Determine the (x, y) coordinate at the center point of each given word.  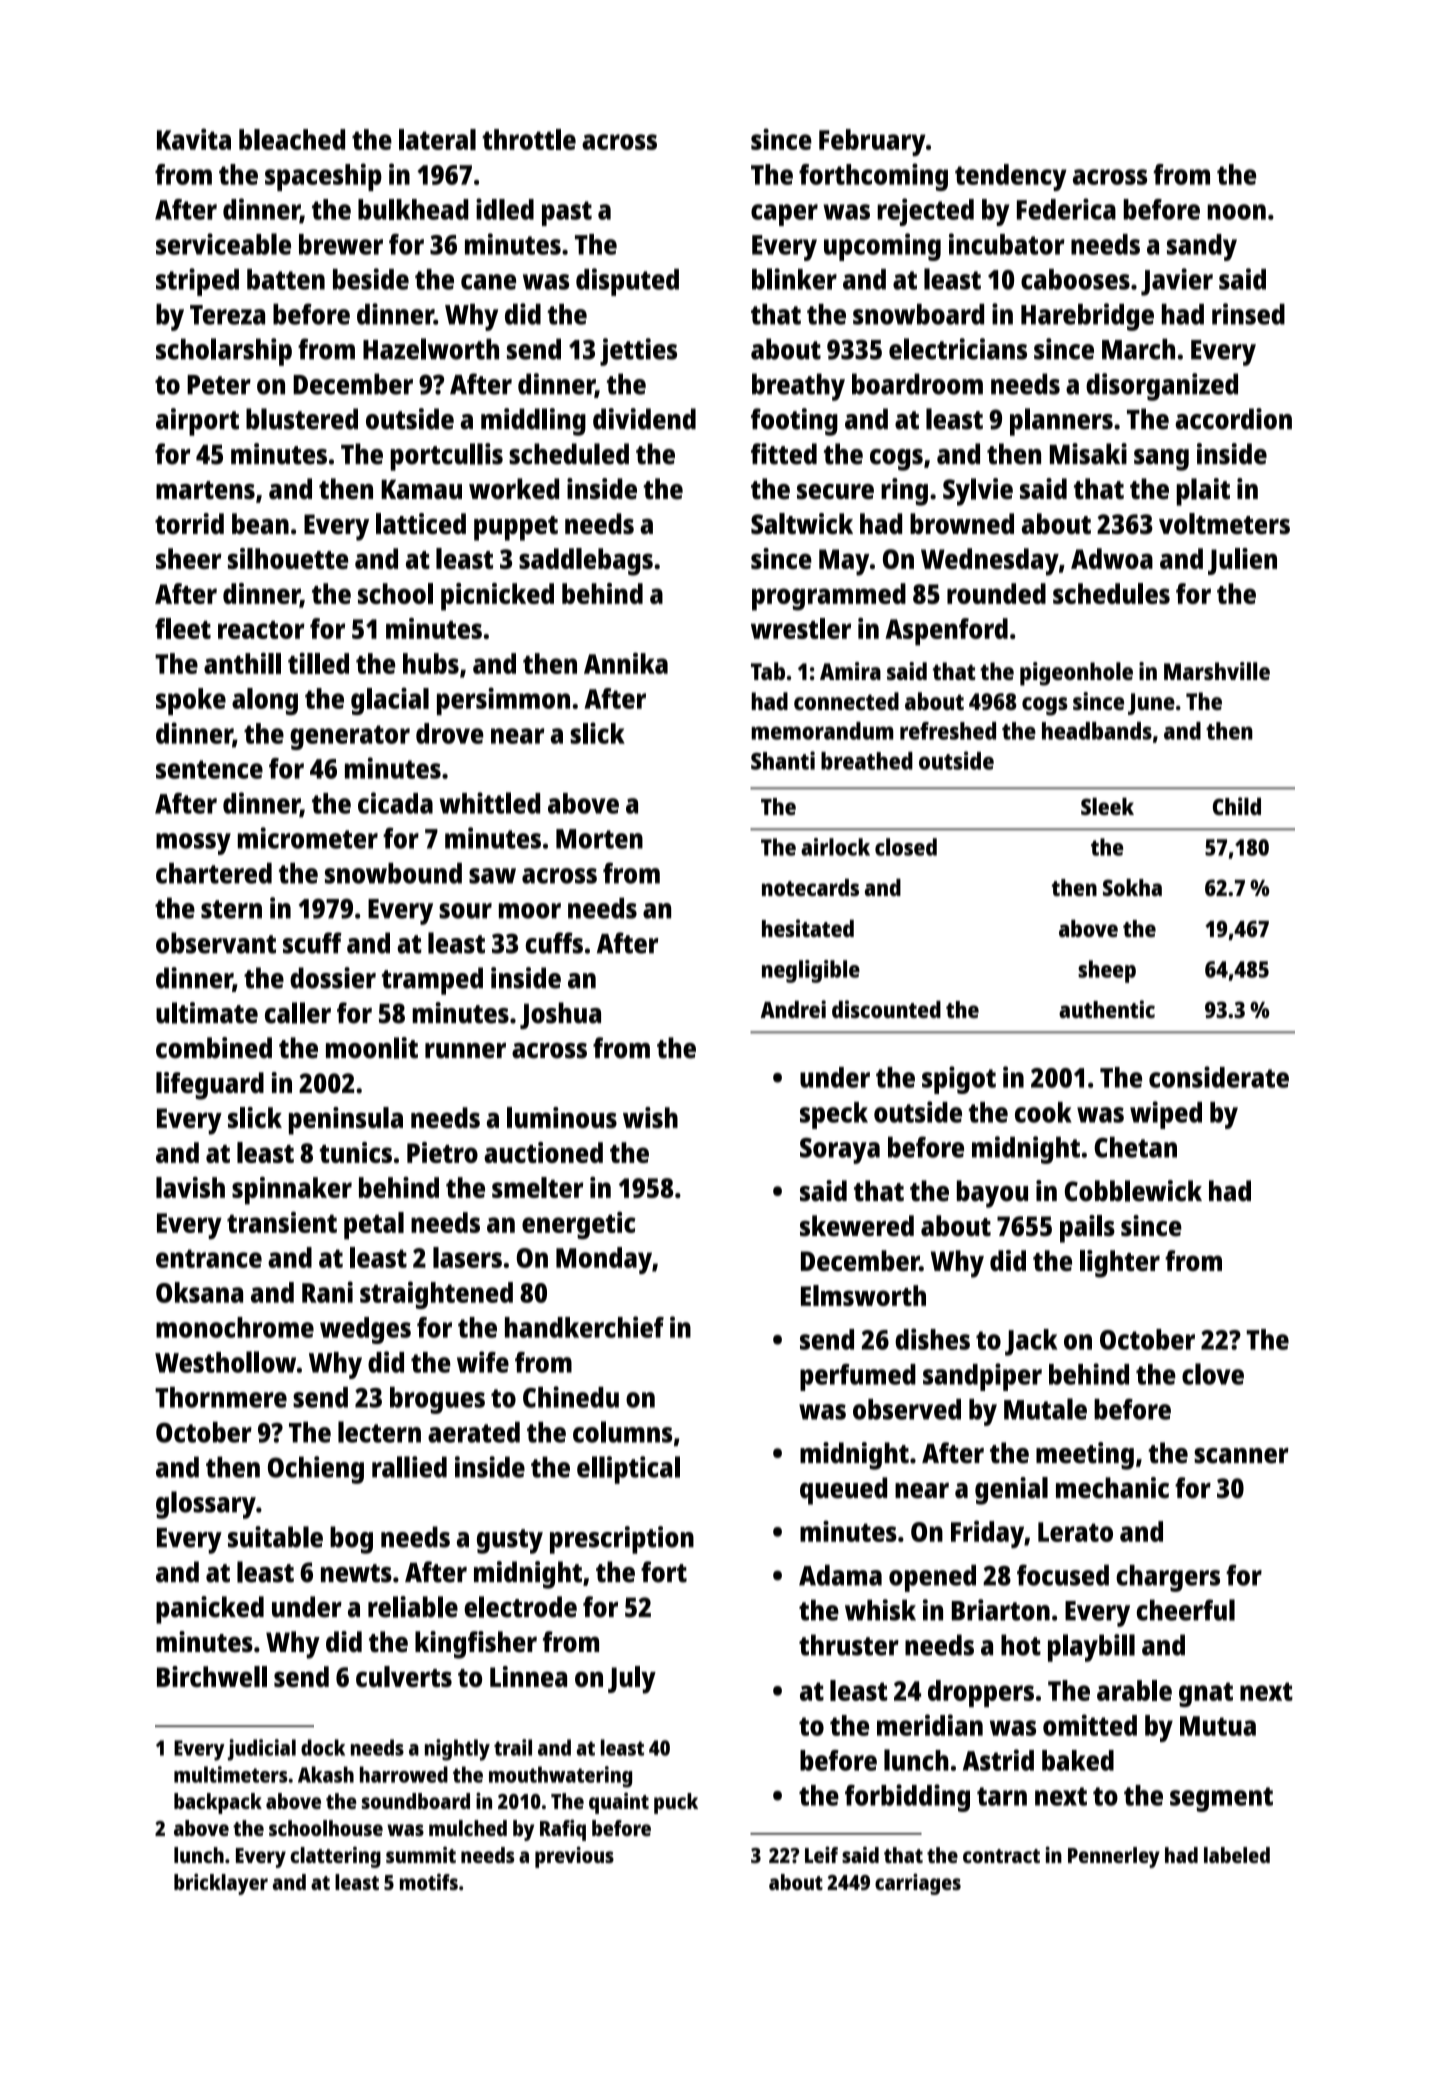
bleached (292, 139)
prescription (622, 1540)
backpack (218, 1803)
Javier (1177, 282)
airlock (835, 847)
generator (350, 737)
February (872, 142)
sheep (1107, 971)
